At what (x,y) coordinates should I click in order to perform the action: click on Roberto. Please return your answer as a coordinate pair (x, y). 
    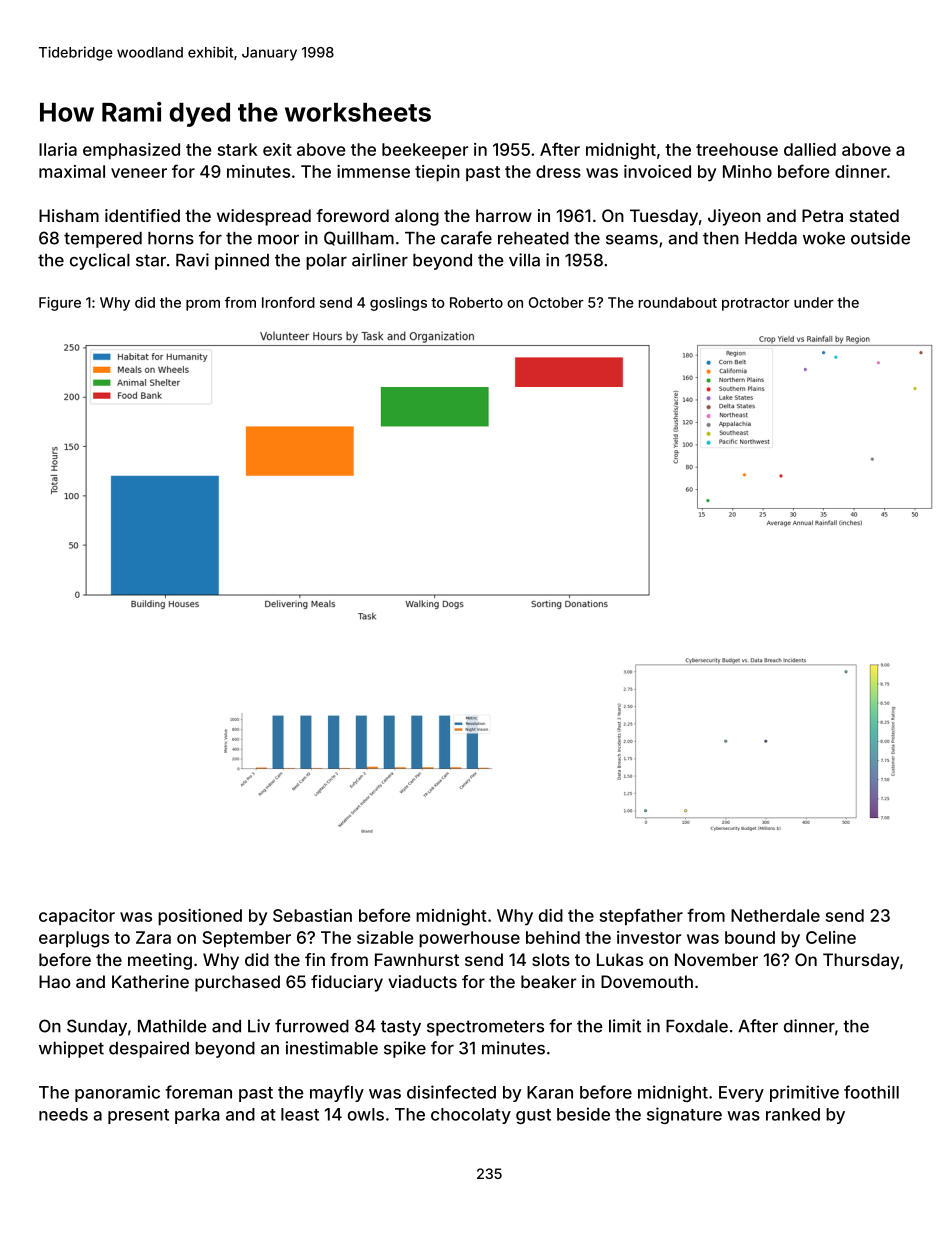
    Looking at the image, I should click on (476, 302).
